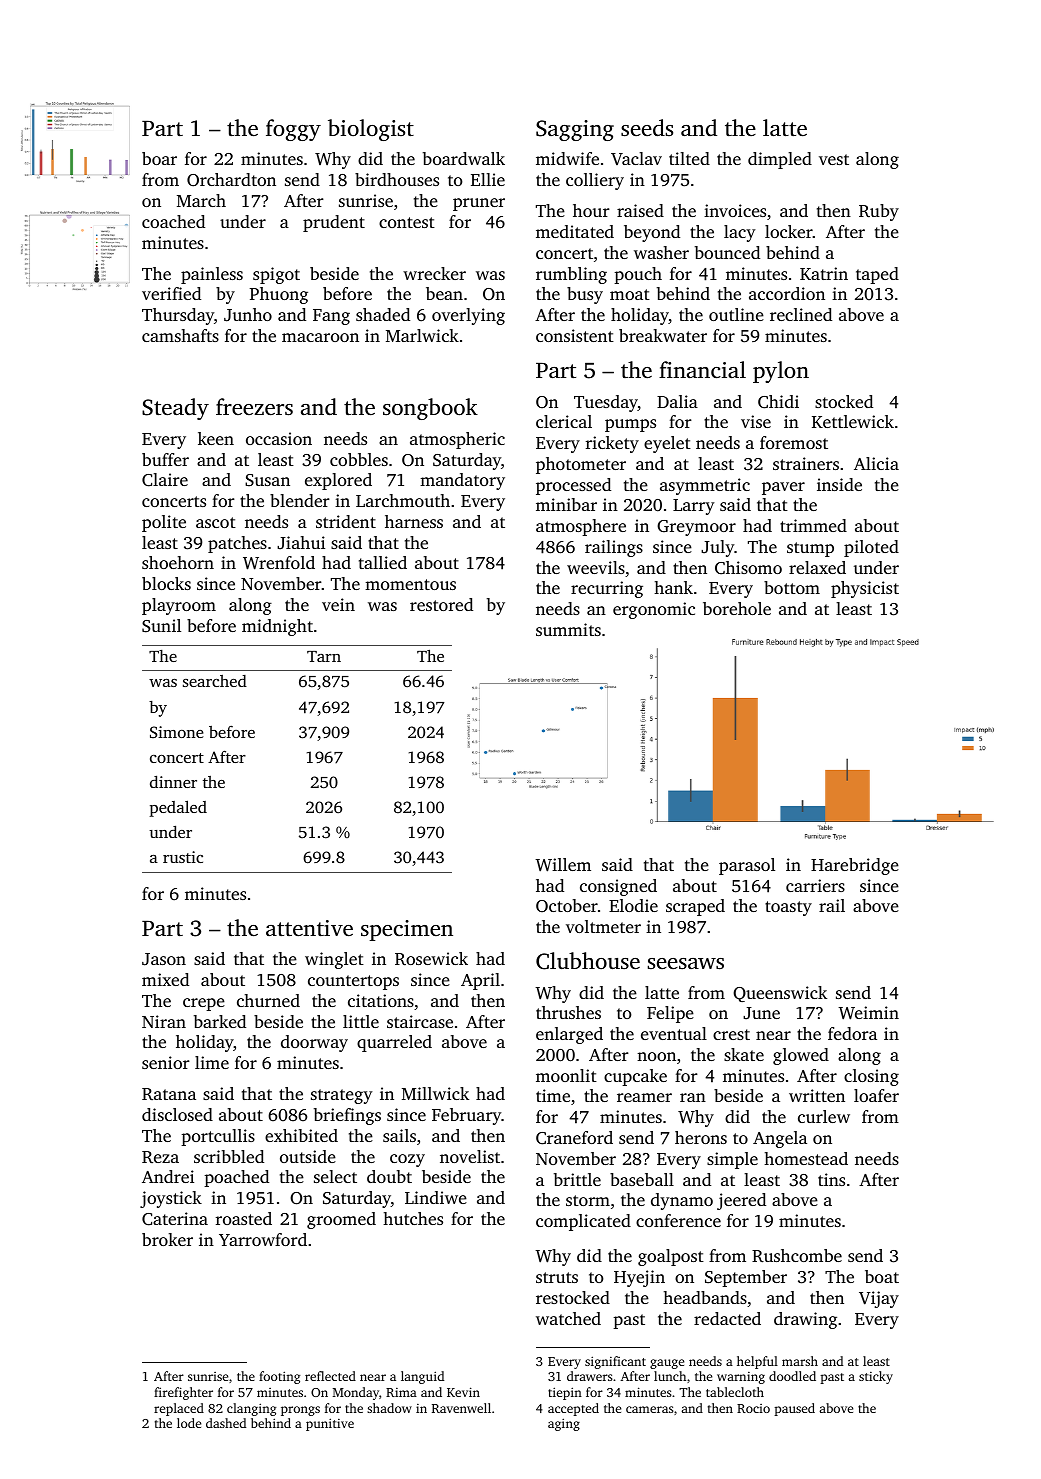 The image size is (1041, 1479). I want to click on summits, so click(568, 629).
